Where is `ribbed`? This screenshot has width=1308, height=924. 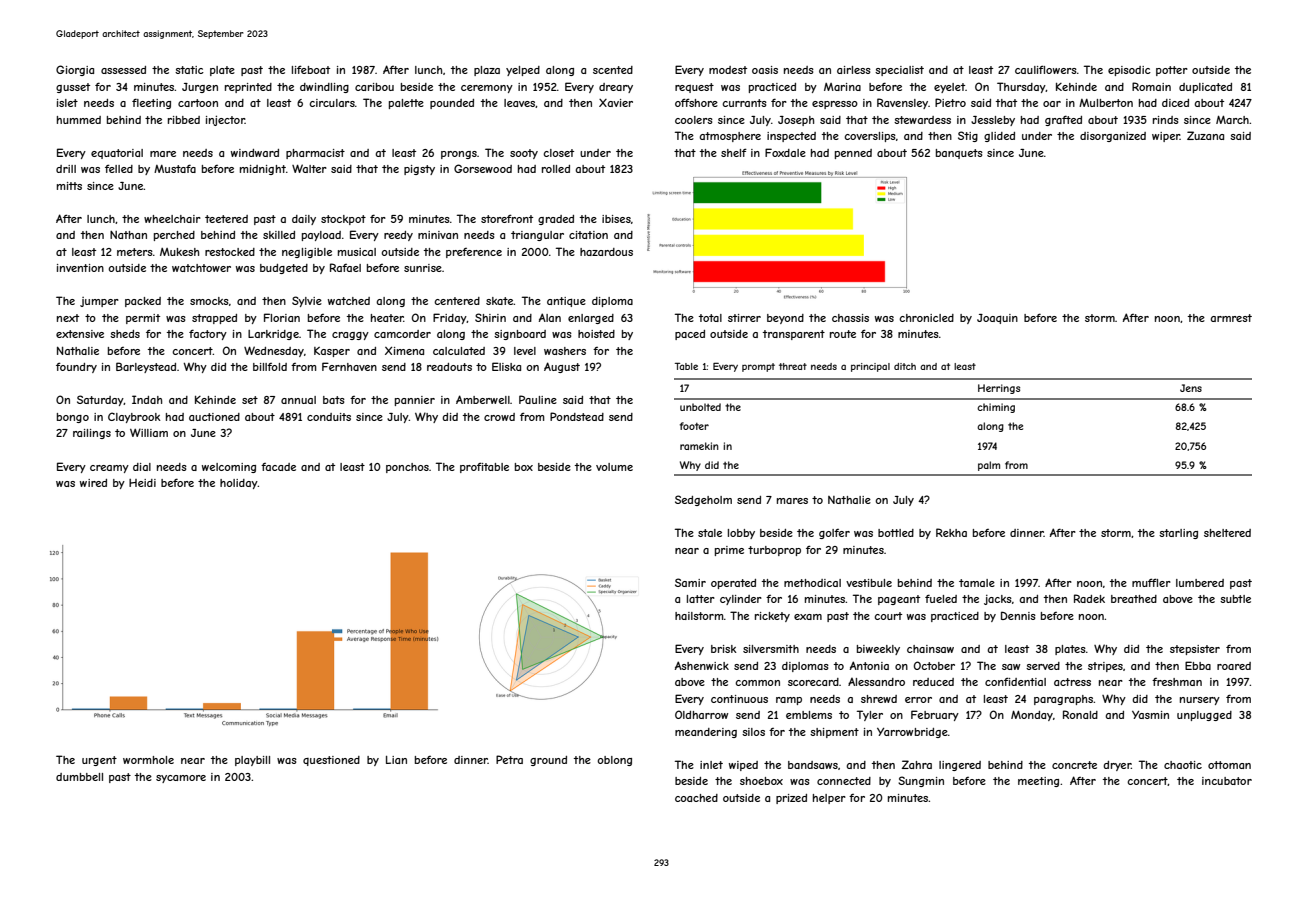 ribbed is located at coordinates (184, 120).
